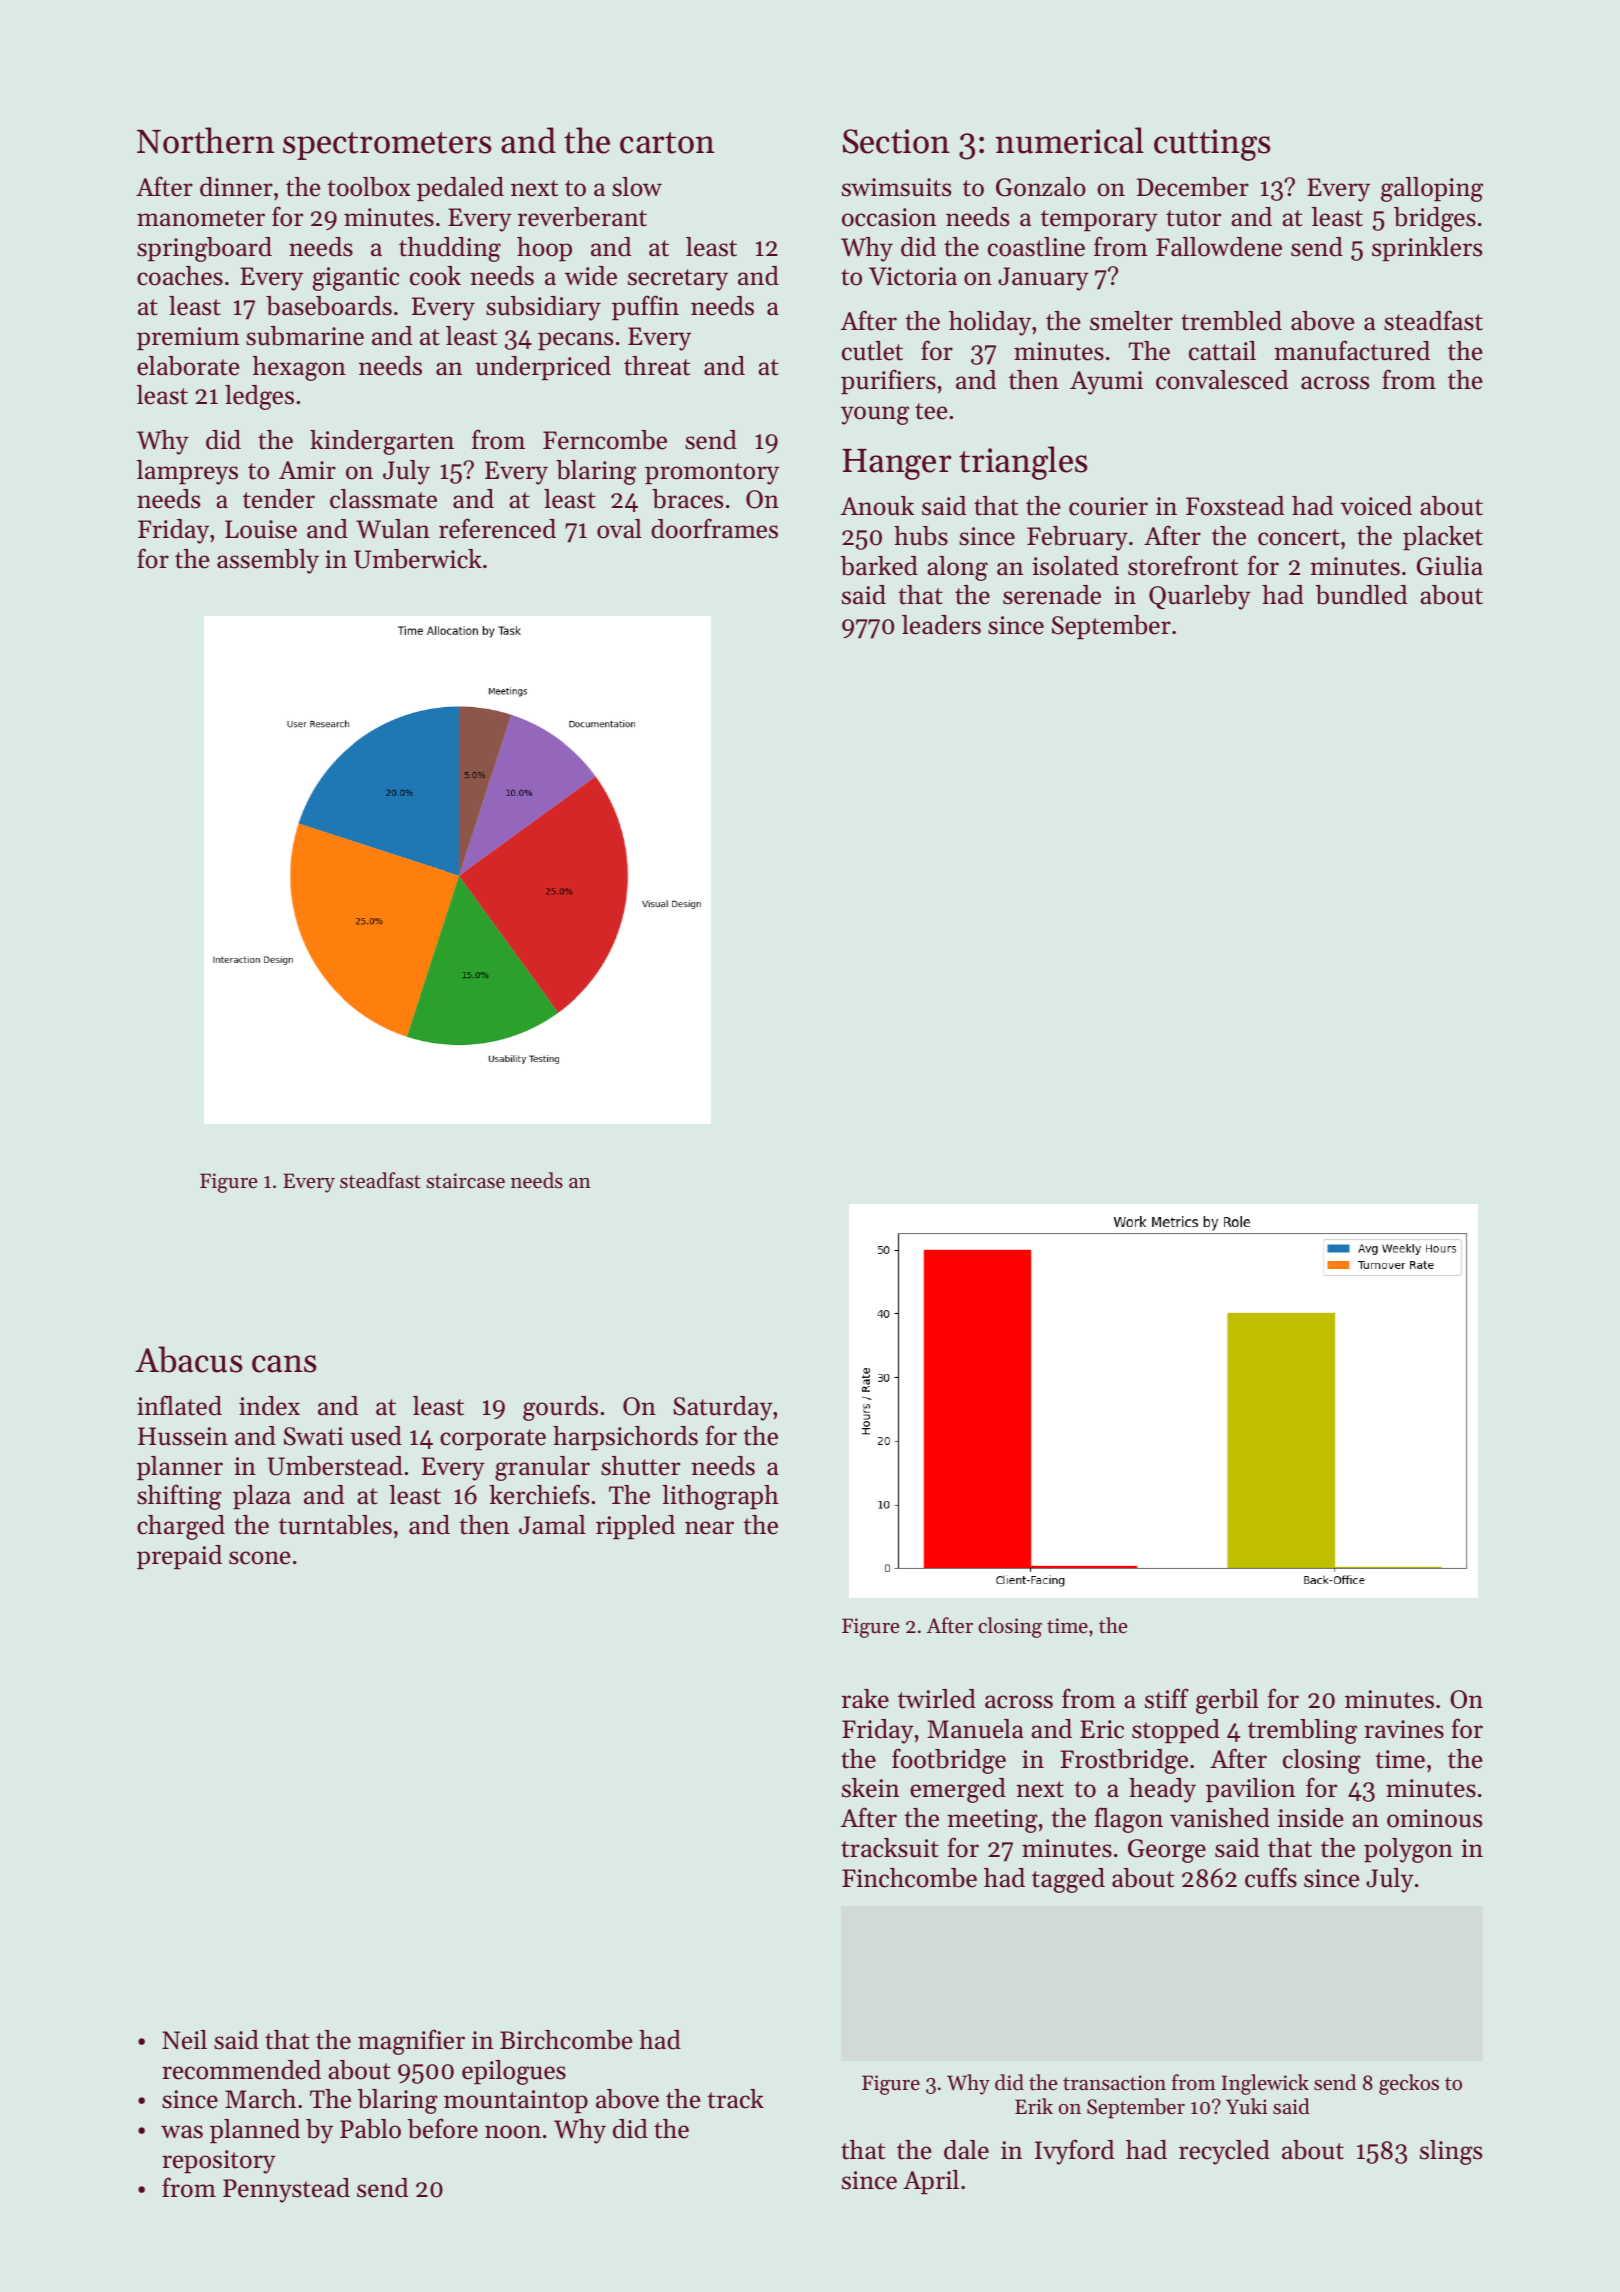  Describe the element at coordinates (635, 1527) in the document. I see `rippled` at that location.
